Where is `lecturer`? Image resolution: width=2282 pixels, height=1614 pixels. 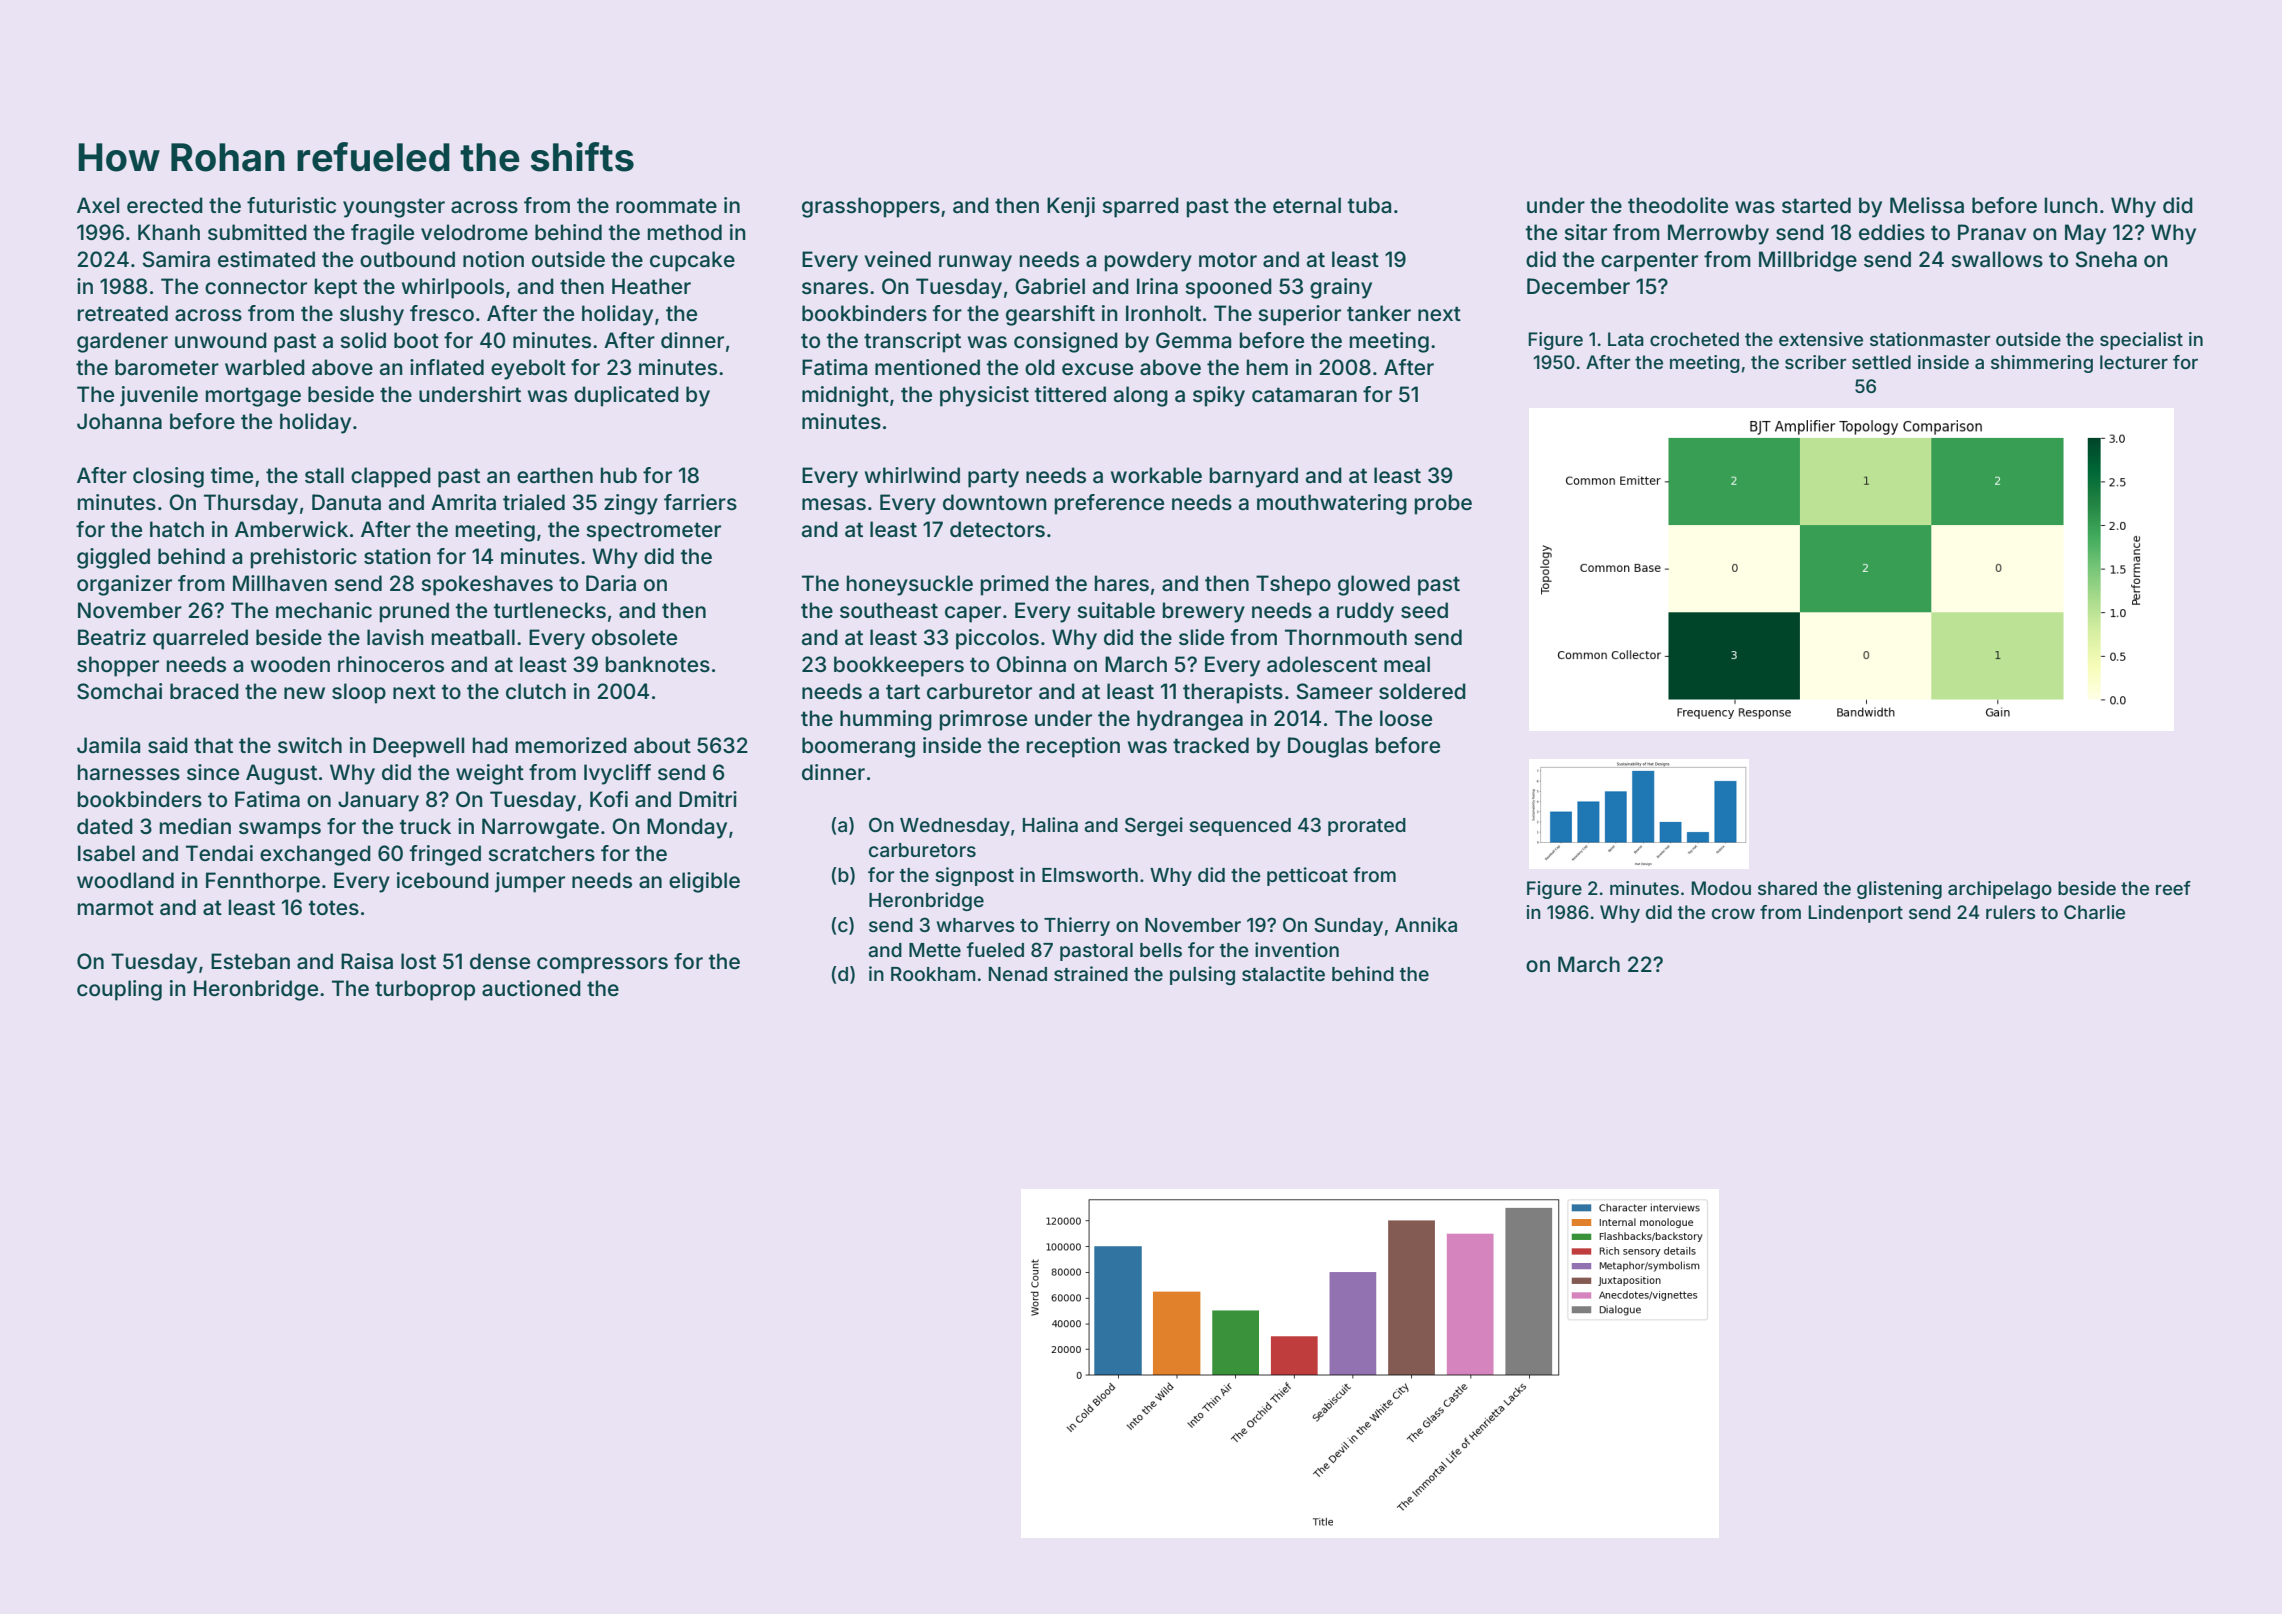
lecturer is located at coordinates (2134, 362).
